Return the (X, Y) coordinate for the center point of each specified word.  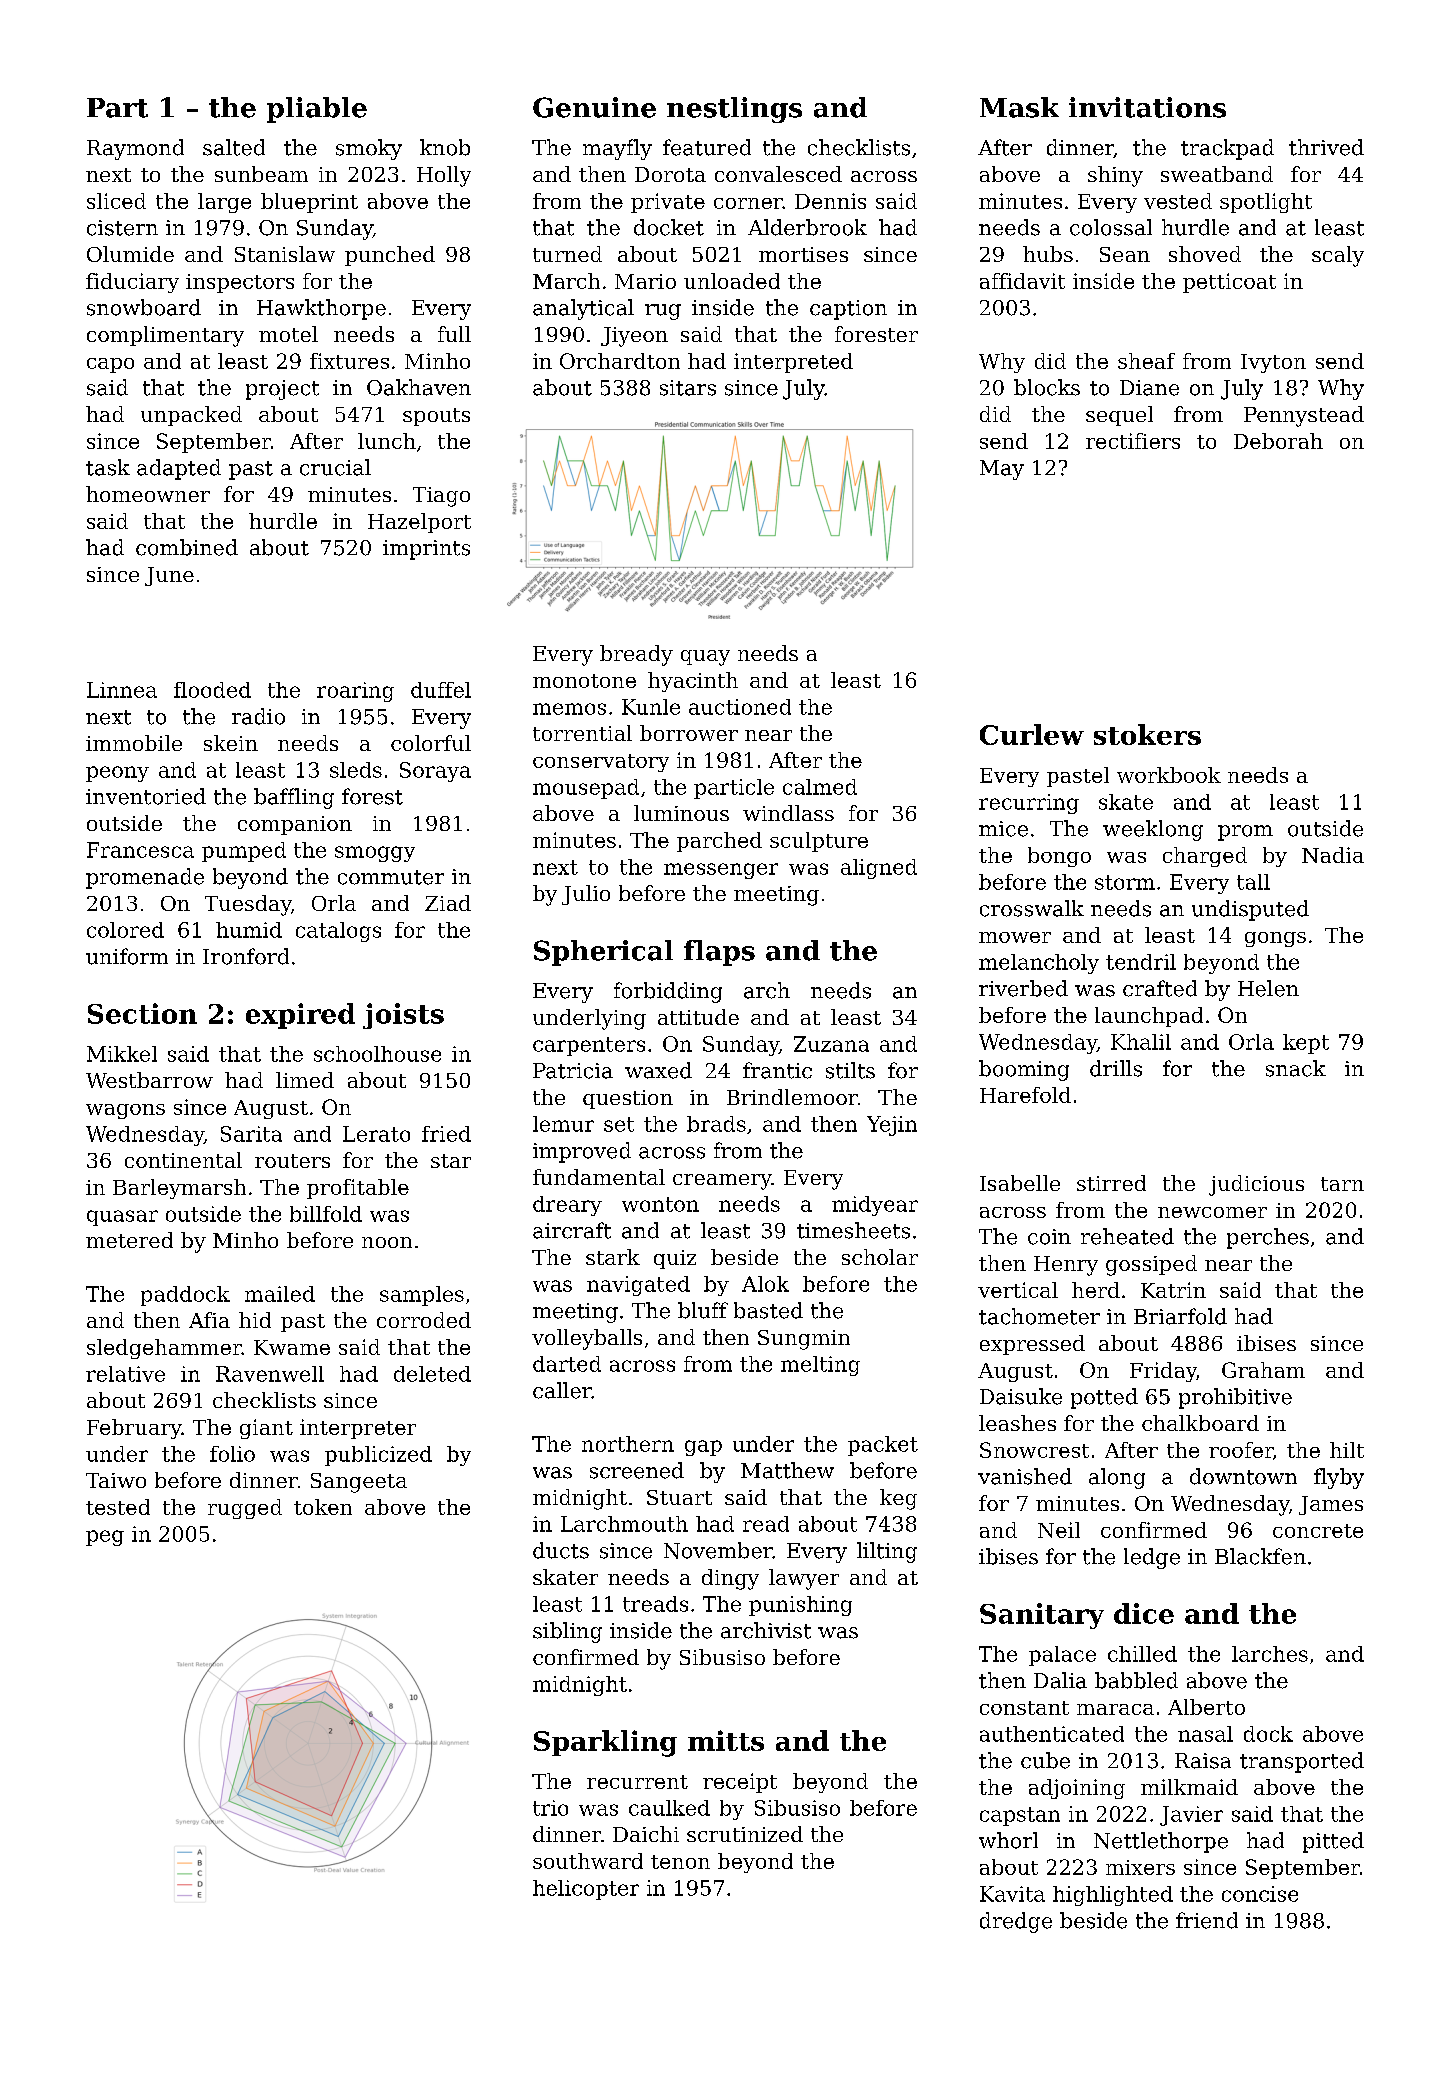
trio (550, 1808)
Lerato (376, 1134)
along (1117, 1478)
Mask (1019, 107)
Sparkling (605, 1743)
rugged (245, 1509)
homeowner (148, 494)
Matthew (787, 1470)
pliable (317, 110)
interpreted (793, 363)
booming (1024, 1070)
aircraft (572, 1230)
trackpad (1227, 149)
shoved (1205, 254)
